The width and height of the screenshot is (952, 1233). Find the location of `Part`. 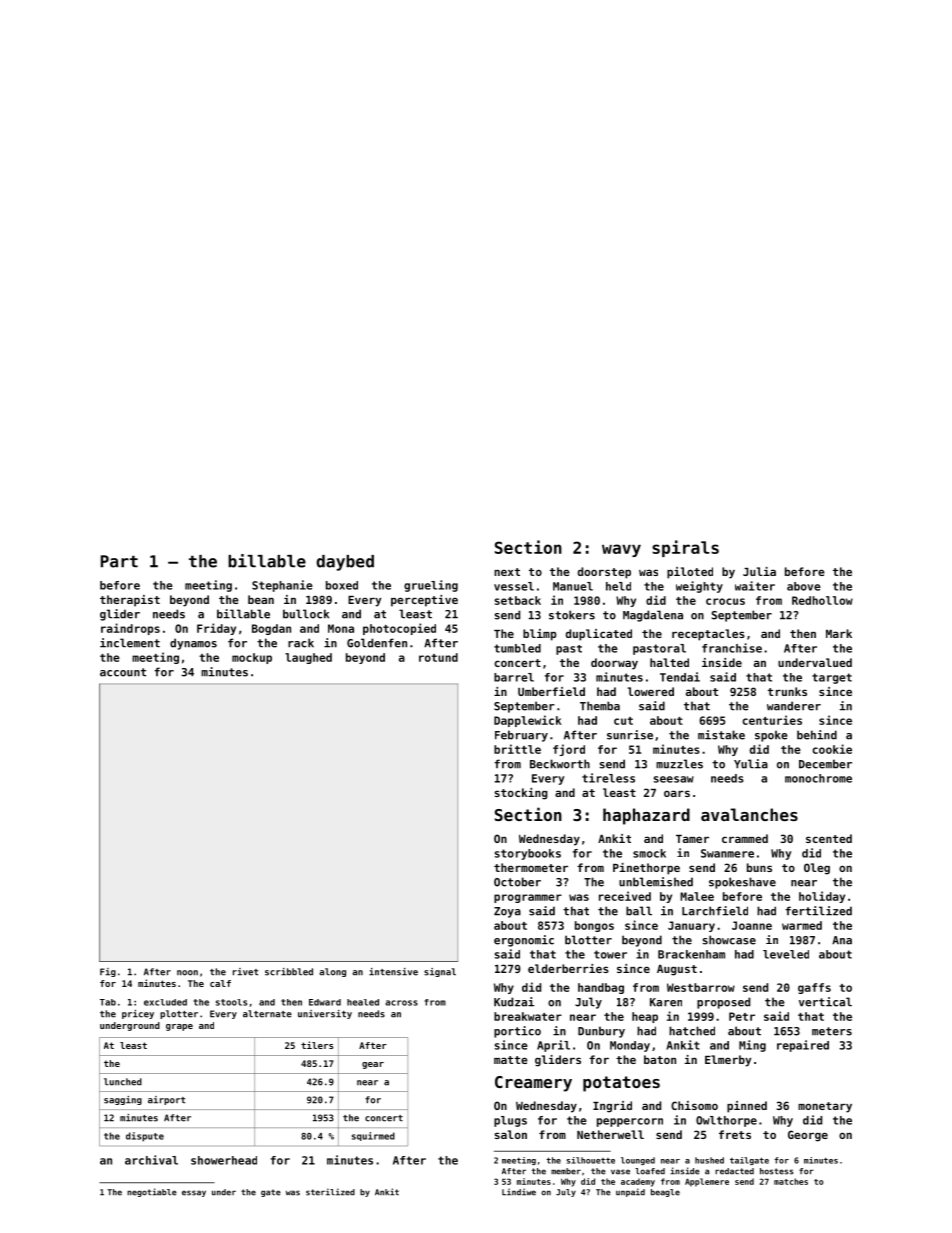

Part is located at coordinates (119, 561).
